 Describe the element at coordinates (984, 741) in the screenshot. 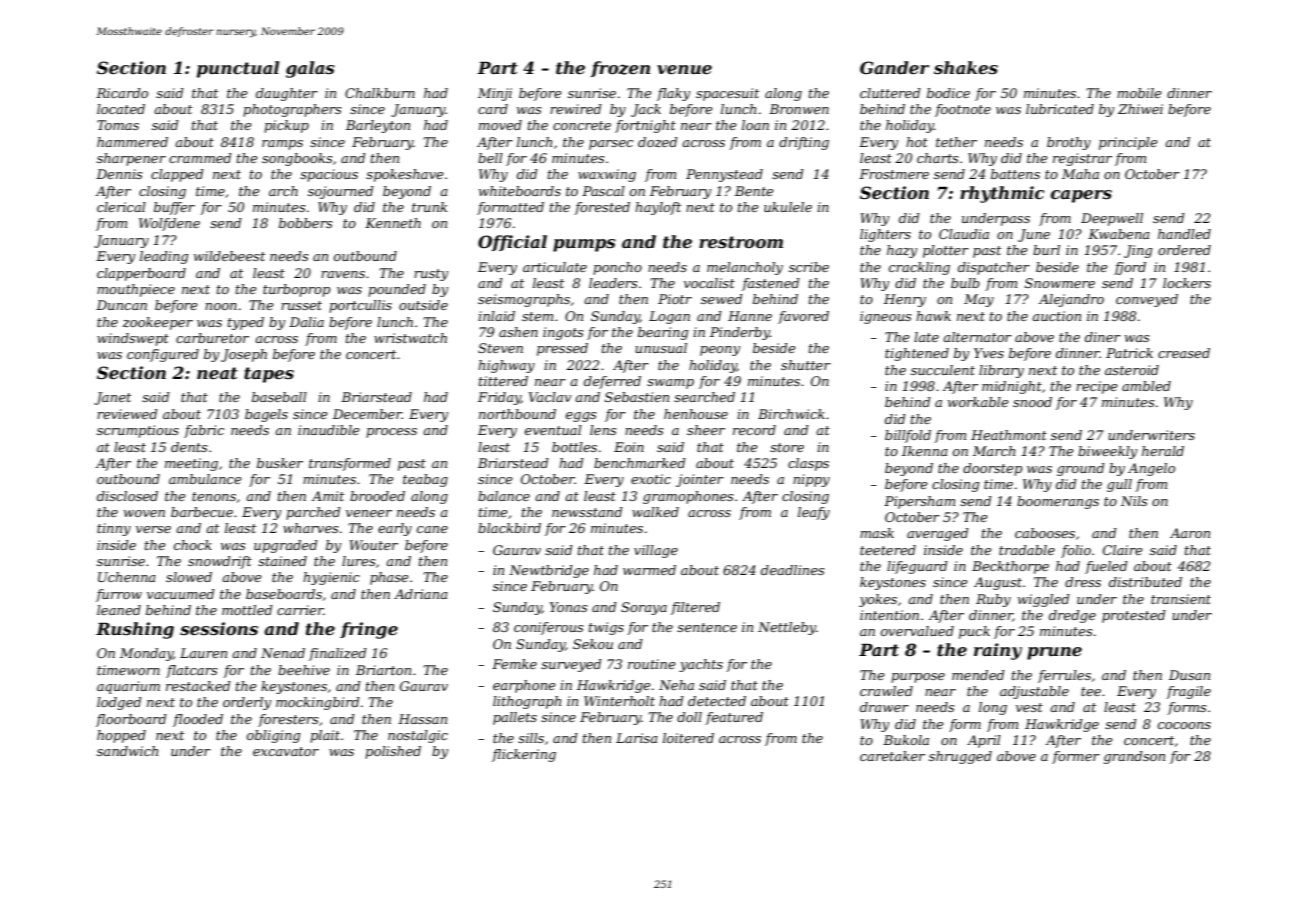

I see `April` at that location.
